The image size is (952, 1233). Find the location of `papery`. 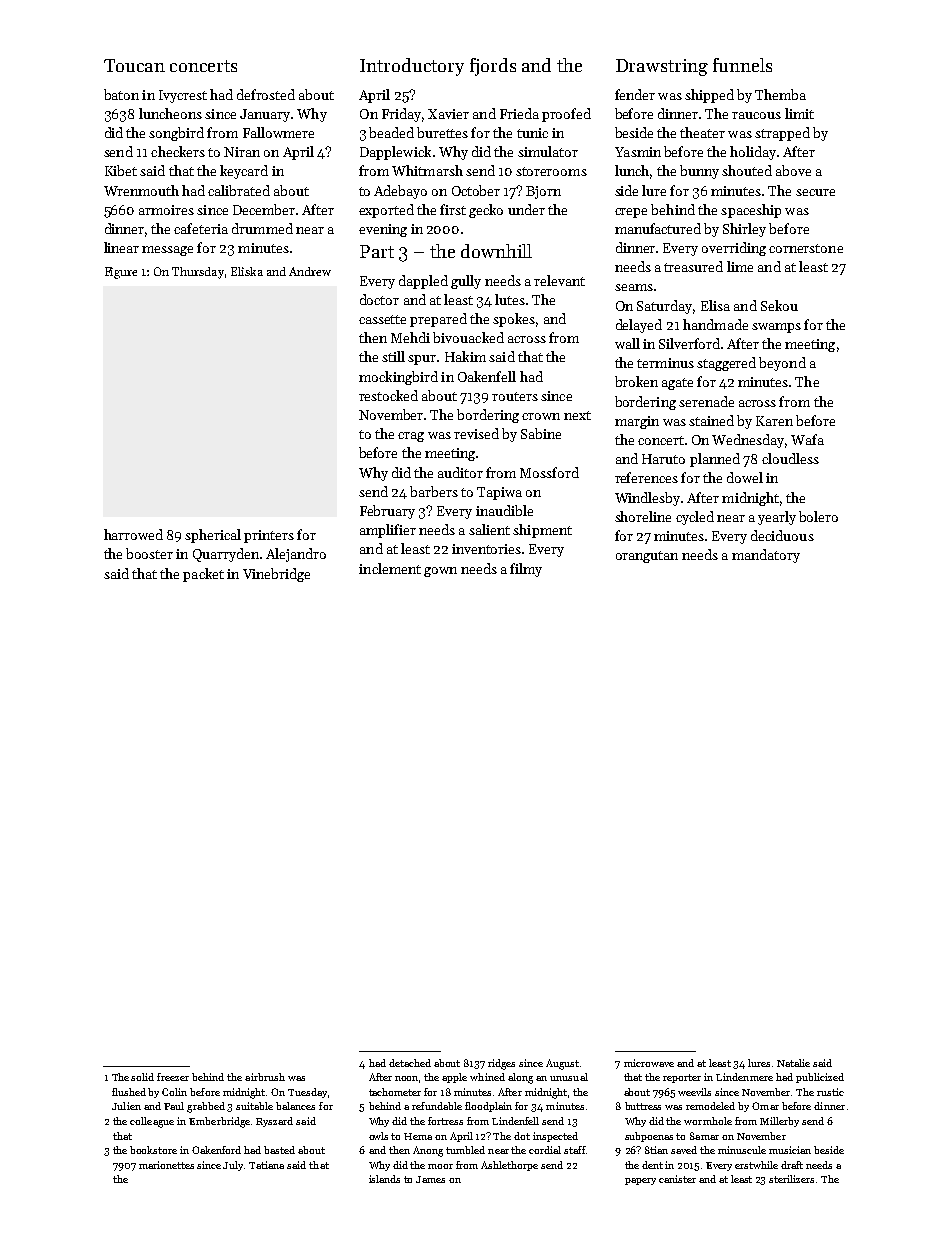

papery is located at coordinates (640, 1181).
